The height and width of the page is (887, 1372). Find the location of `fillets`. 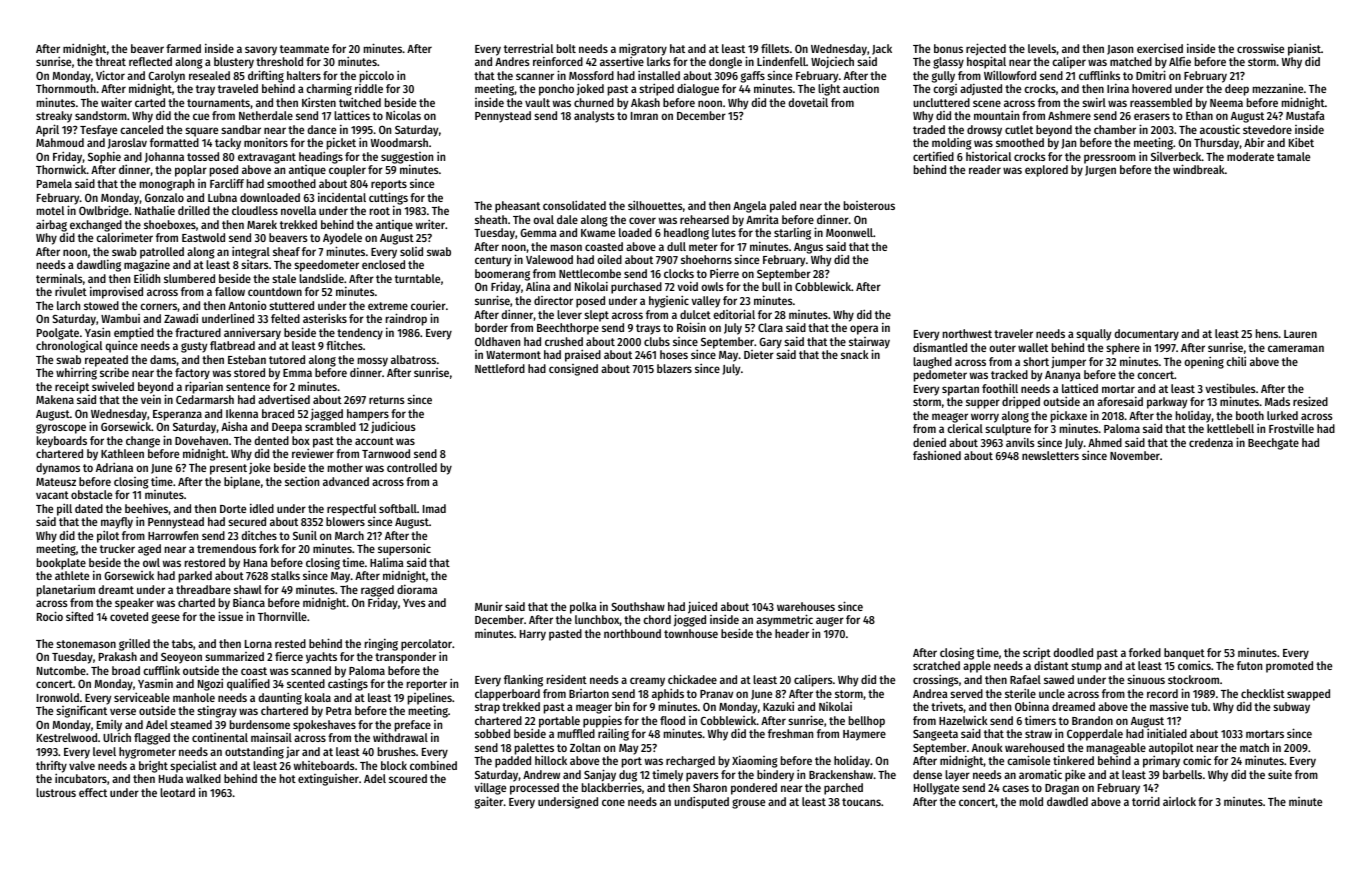

fillets is located at coordinates (775, 48).
